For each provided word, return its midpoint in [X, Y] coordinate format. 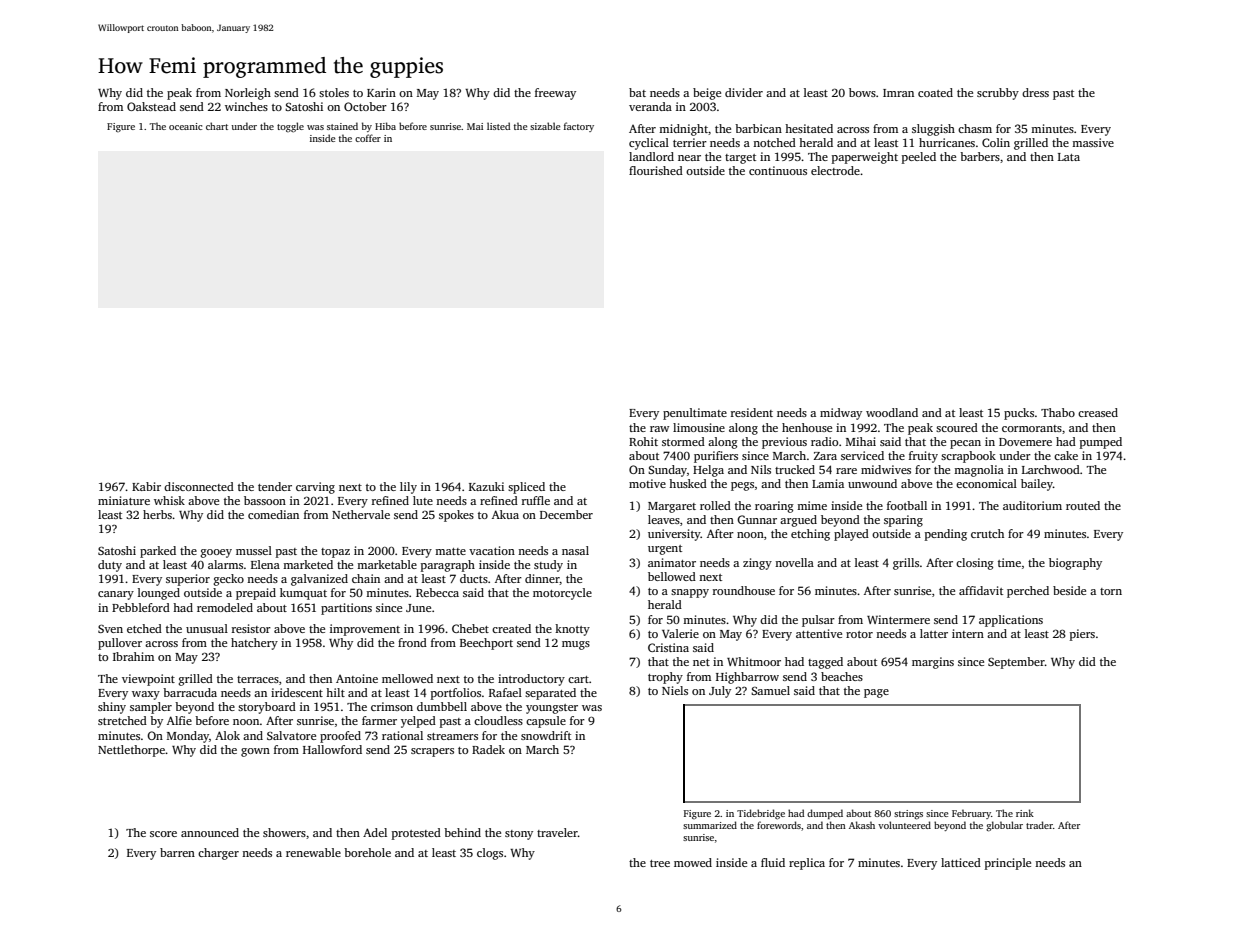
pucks [1019, 414]
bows [862, 92]
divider [744, 92]
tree [660, 863]
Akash [862, 825]
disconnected [199, 486]
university [674, 535]
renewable [313, 852]
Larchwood [1051, 469]
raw [659, 429]
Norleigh [248, 94]
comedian [273, 514]
